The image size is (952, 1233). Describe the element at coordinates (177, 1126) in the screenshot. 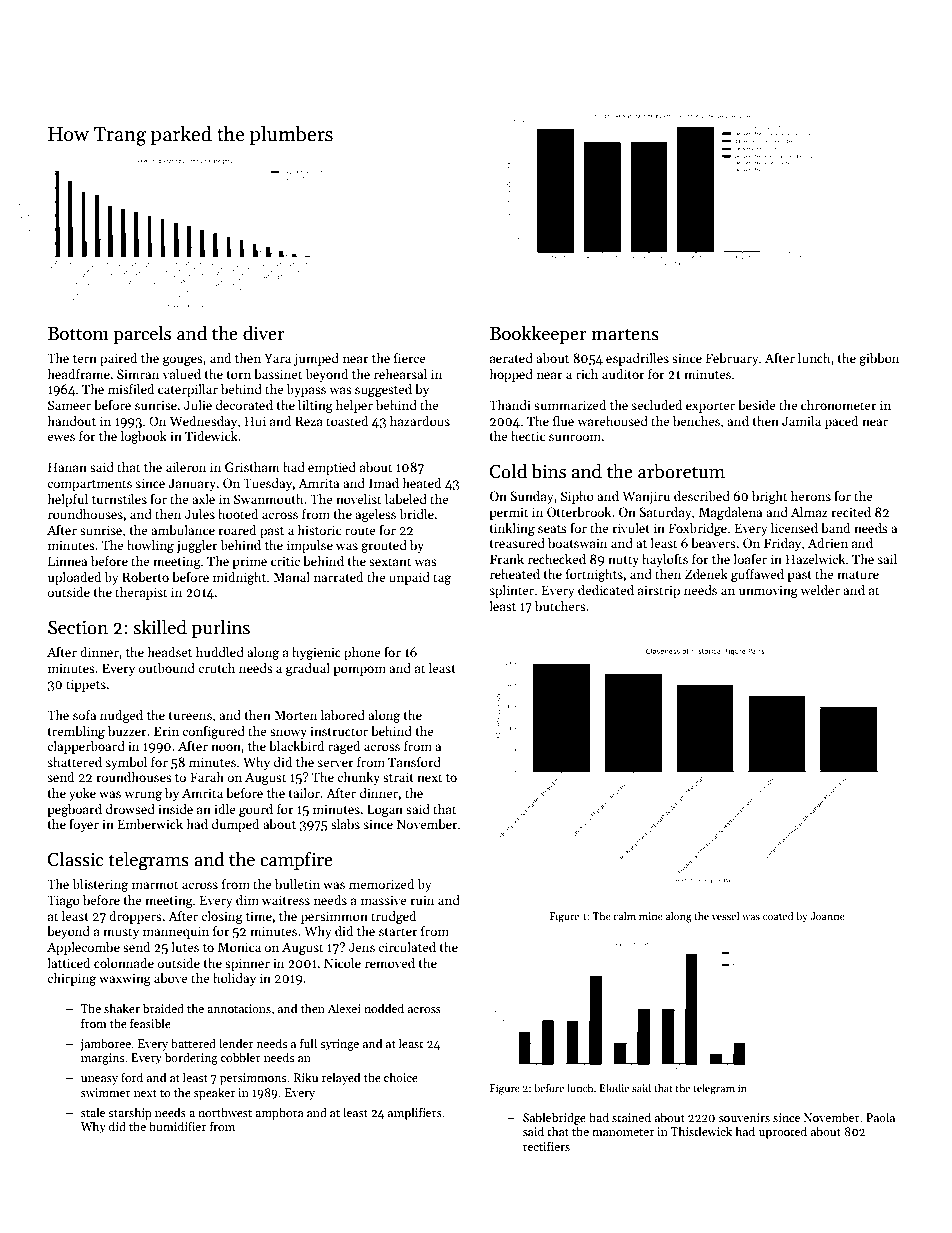

I see `humidifier` at that location.
